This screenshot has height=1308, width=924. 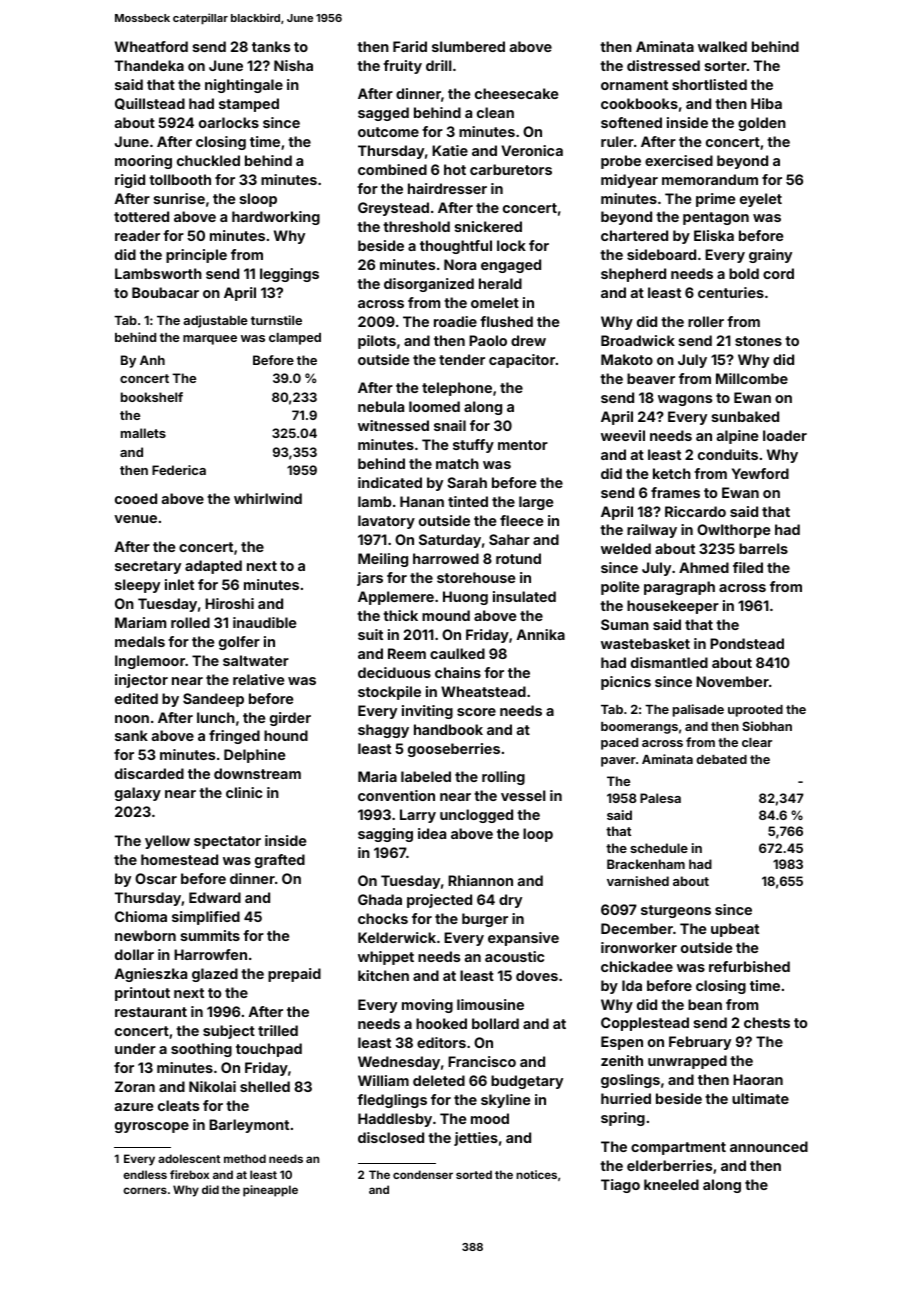 What do you see at coordinates (722, 46) in the screenshot?
I see `walked` at bounding box center [722, 46].
